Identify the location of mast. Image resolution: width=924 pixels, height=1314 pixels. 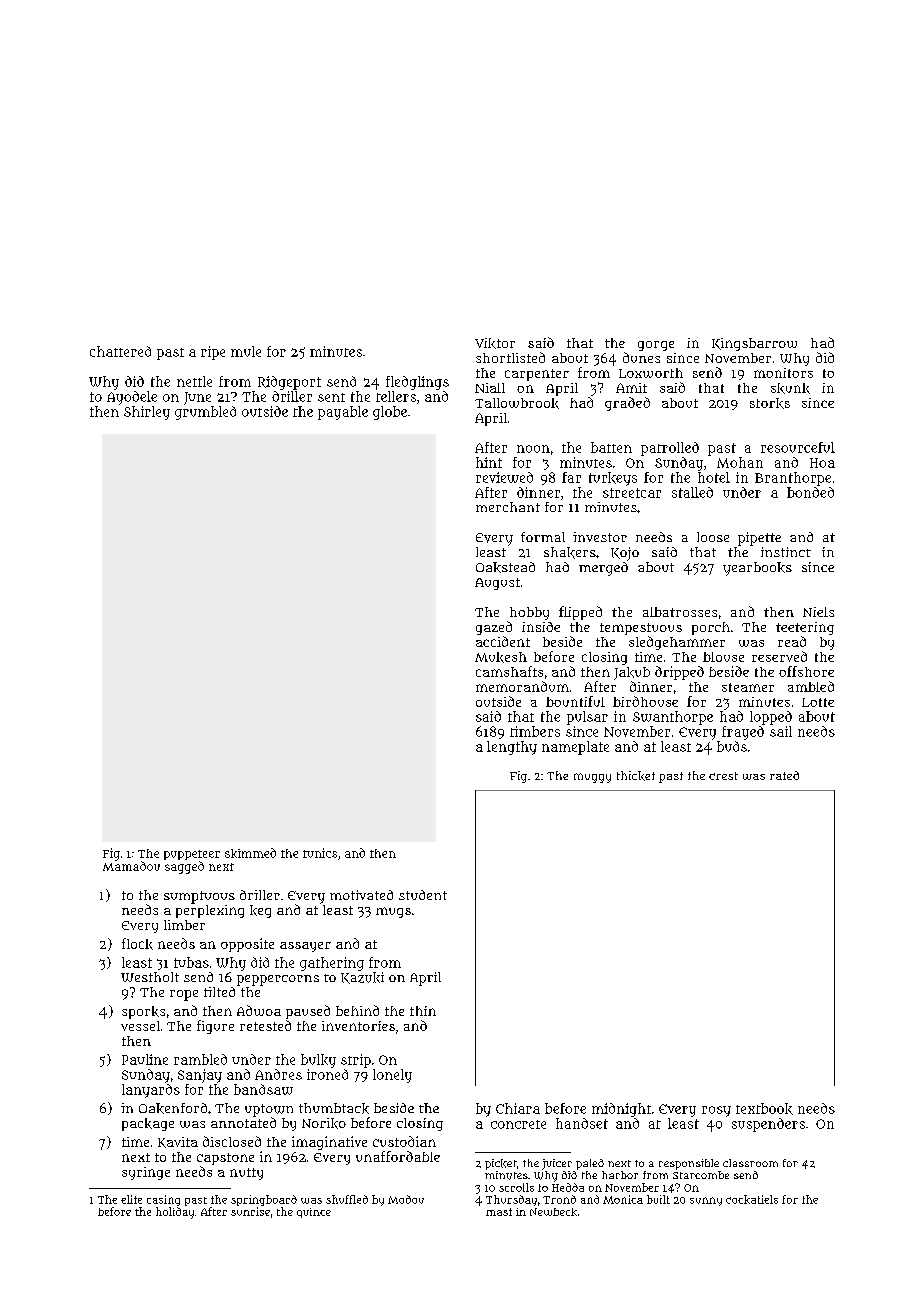
(499, 1212).
